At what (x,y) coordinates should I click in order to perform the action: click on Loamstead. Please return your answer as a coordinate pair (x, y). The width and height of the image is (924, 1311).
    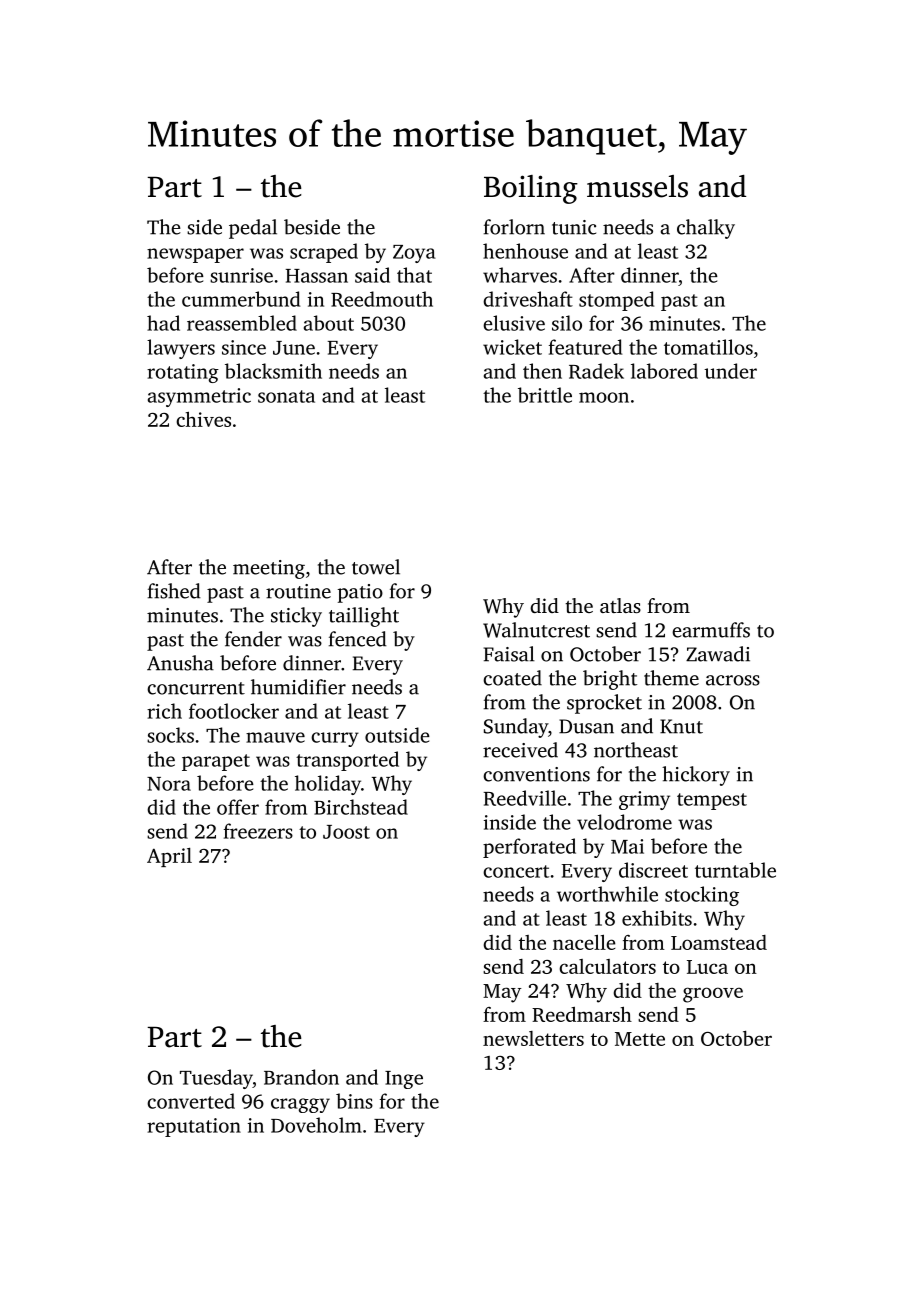
    Looking at the image, I should click on (719, 942).
